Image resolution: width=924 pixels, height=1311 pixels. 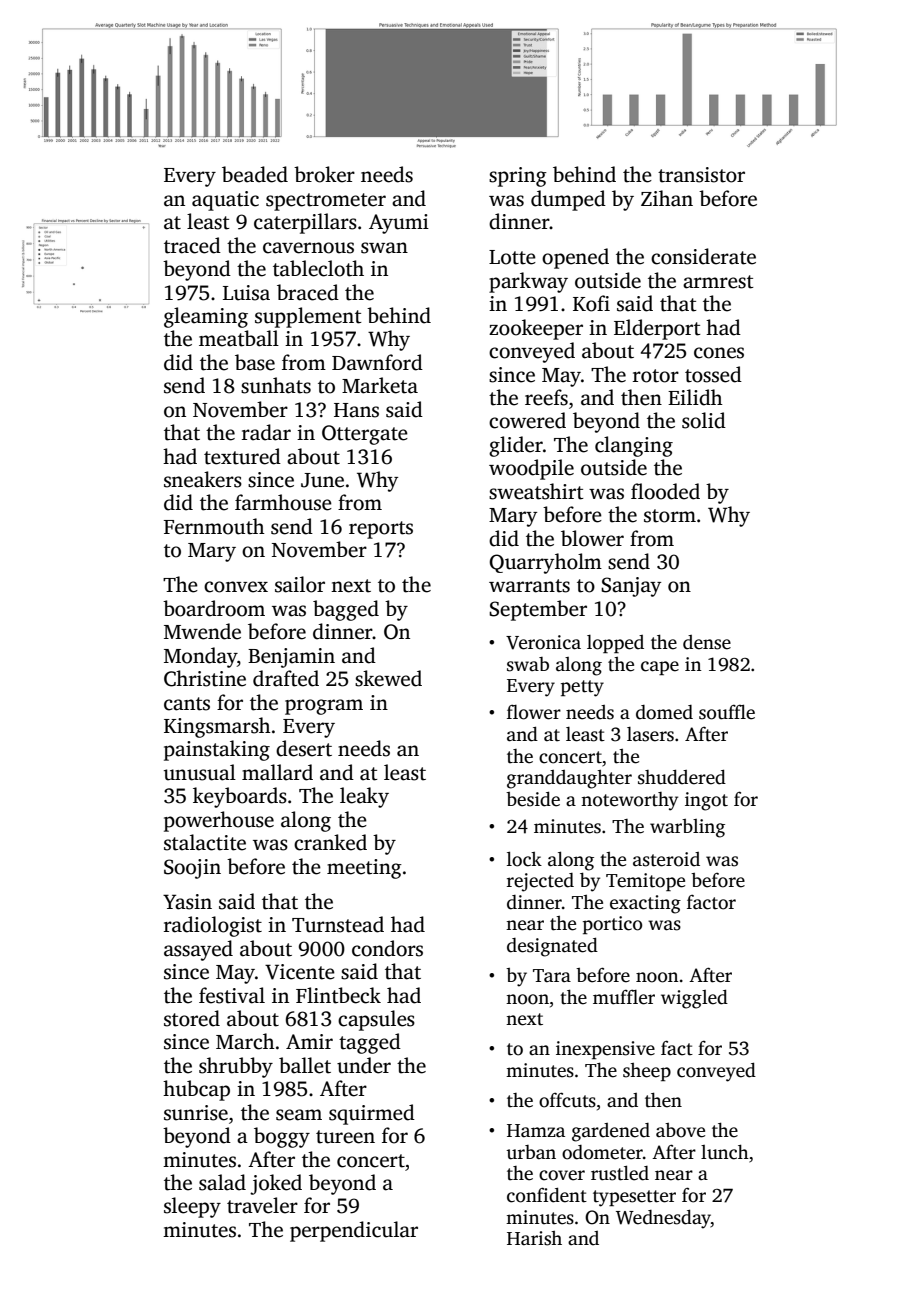 I want to click on rejected, so click(x=540, y=882).
